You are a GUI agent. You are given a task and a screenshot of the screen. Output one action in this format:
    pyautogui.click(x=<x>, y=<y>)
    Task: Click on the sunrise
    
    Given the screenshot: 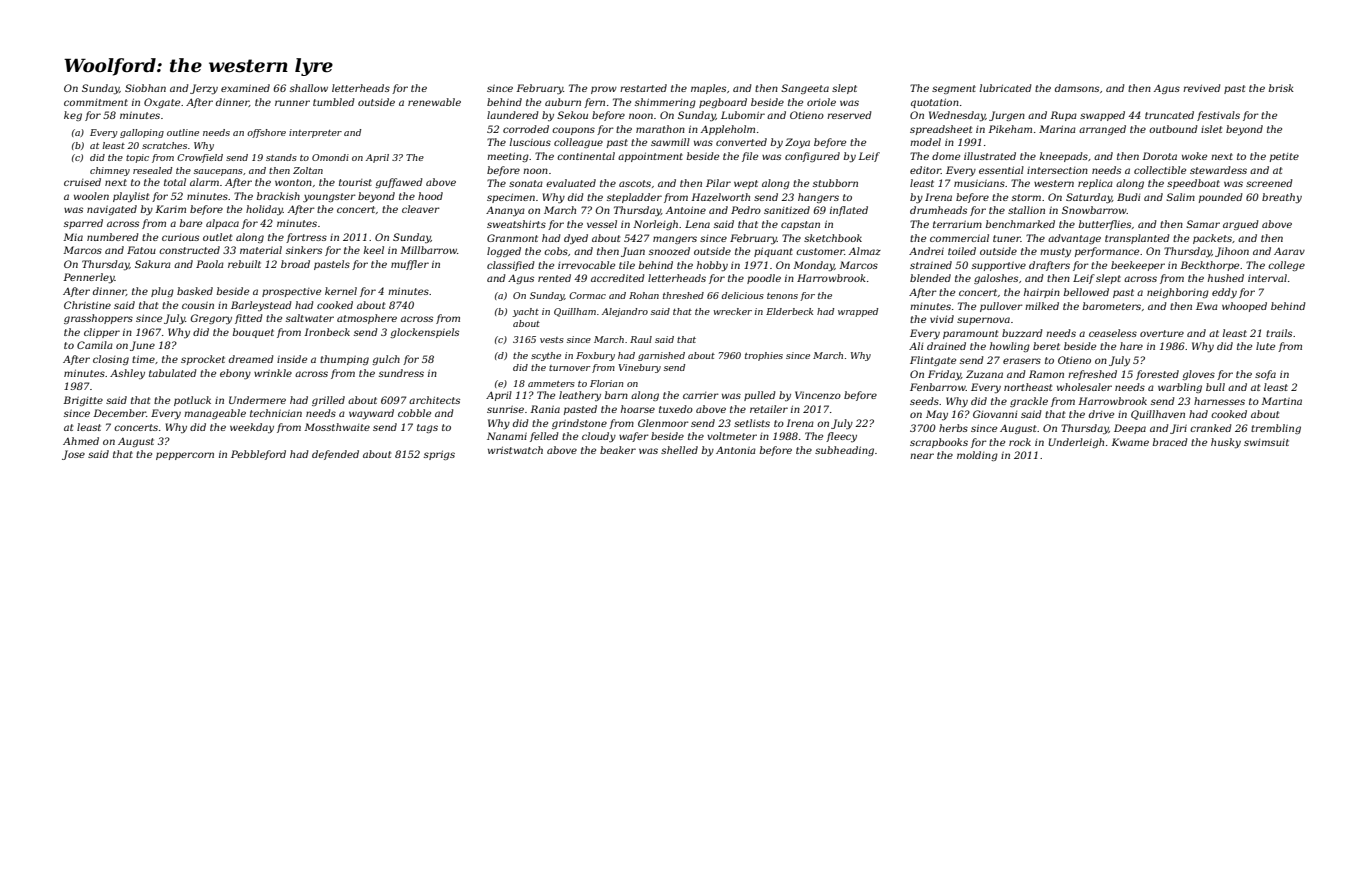 What is the action you would take?
    pyautogui.click(x=505, y=409)
